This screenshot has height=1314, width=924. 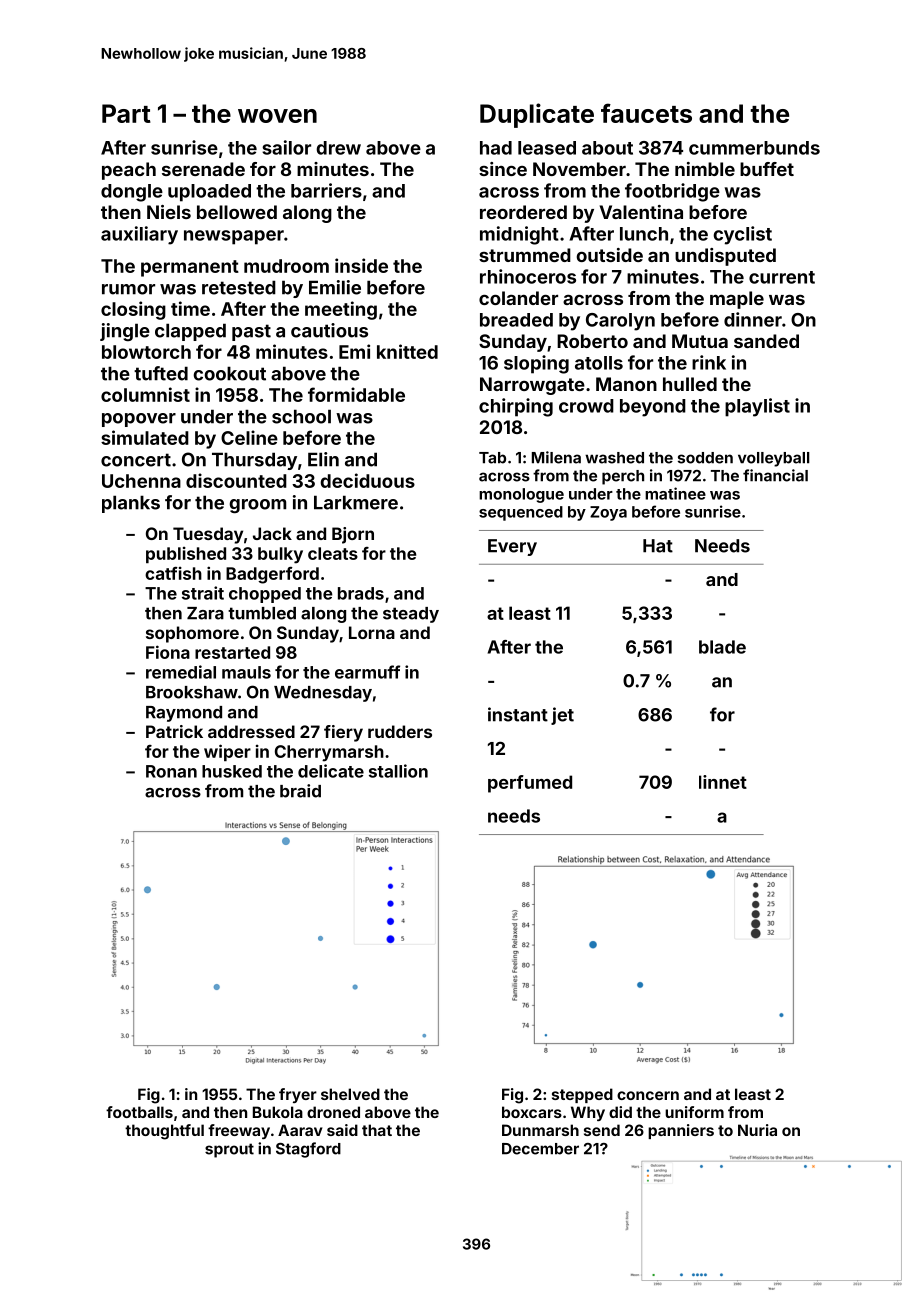 I want to click on shelved, so click(x=350, y=1094).
